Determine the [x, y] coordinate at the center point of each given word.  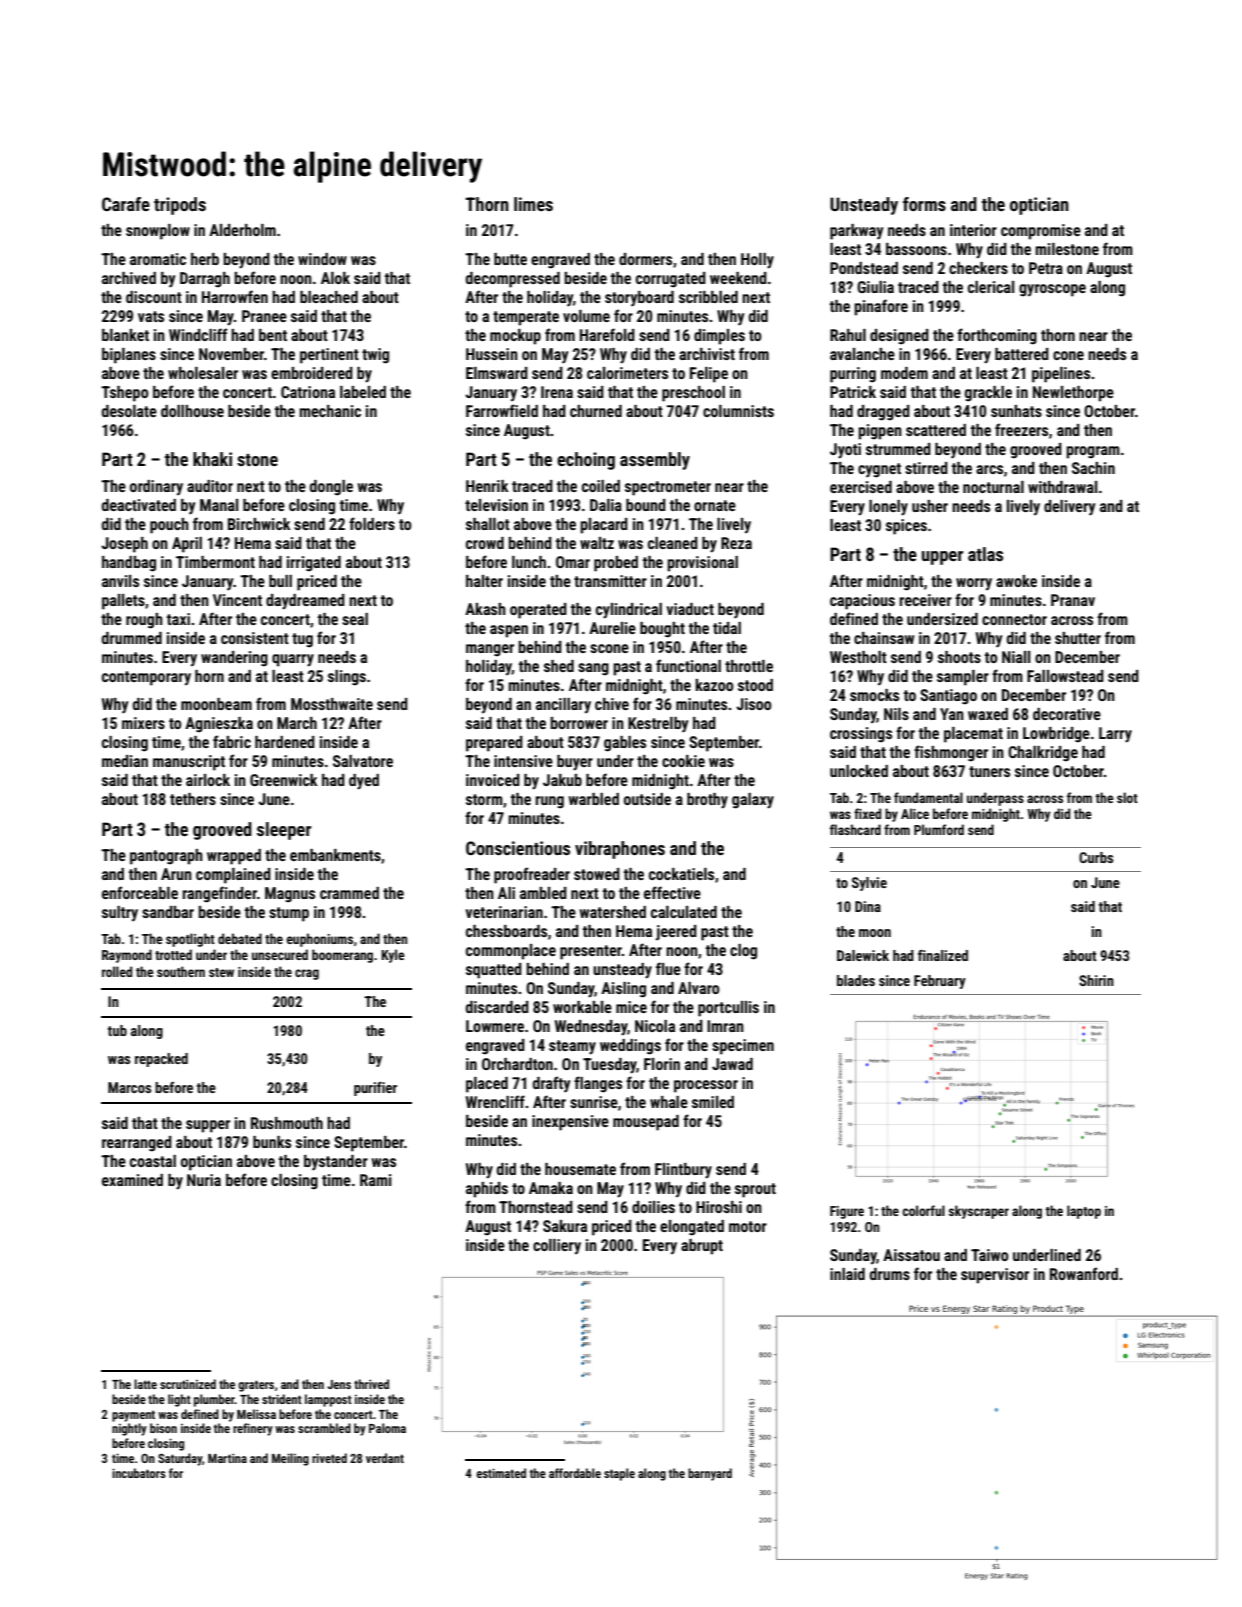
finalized [943, 955]
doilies [653, 1207]
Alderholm [242, 230]
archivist [707, 354]
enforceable [140, 892]
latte [145, 1384]
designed [899, 337]
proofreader [532, 875]
